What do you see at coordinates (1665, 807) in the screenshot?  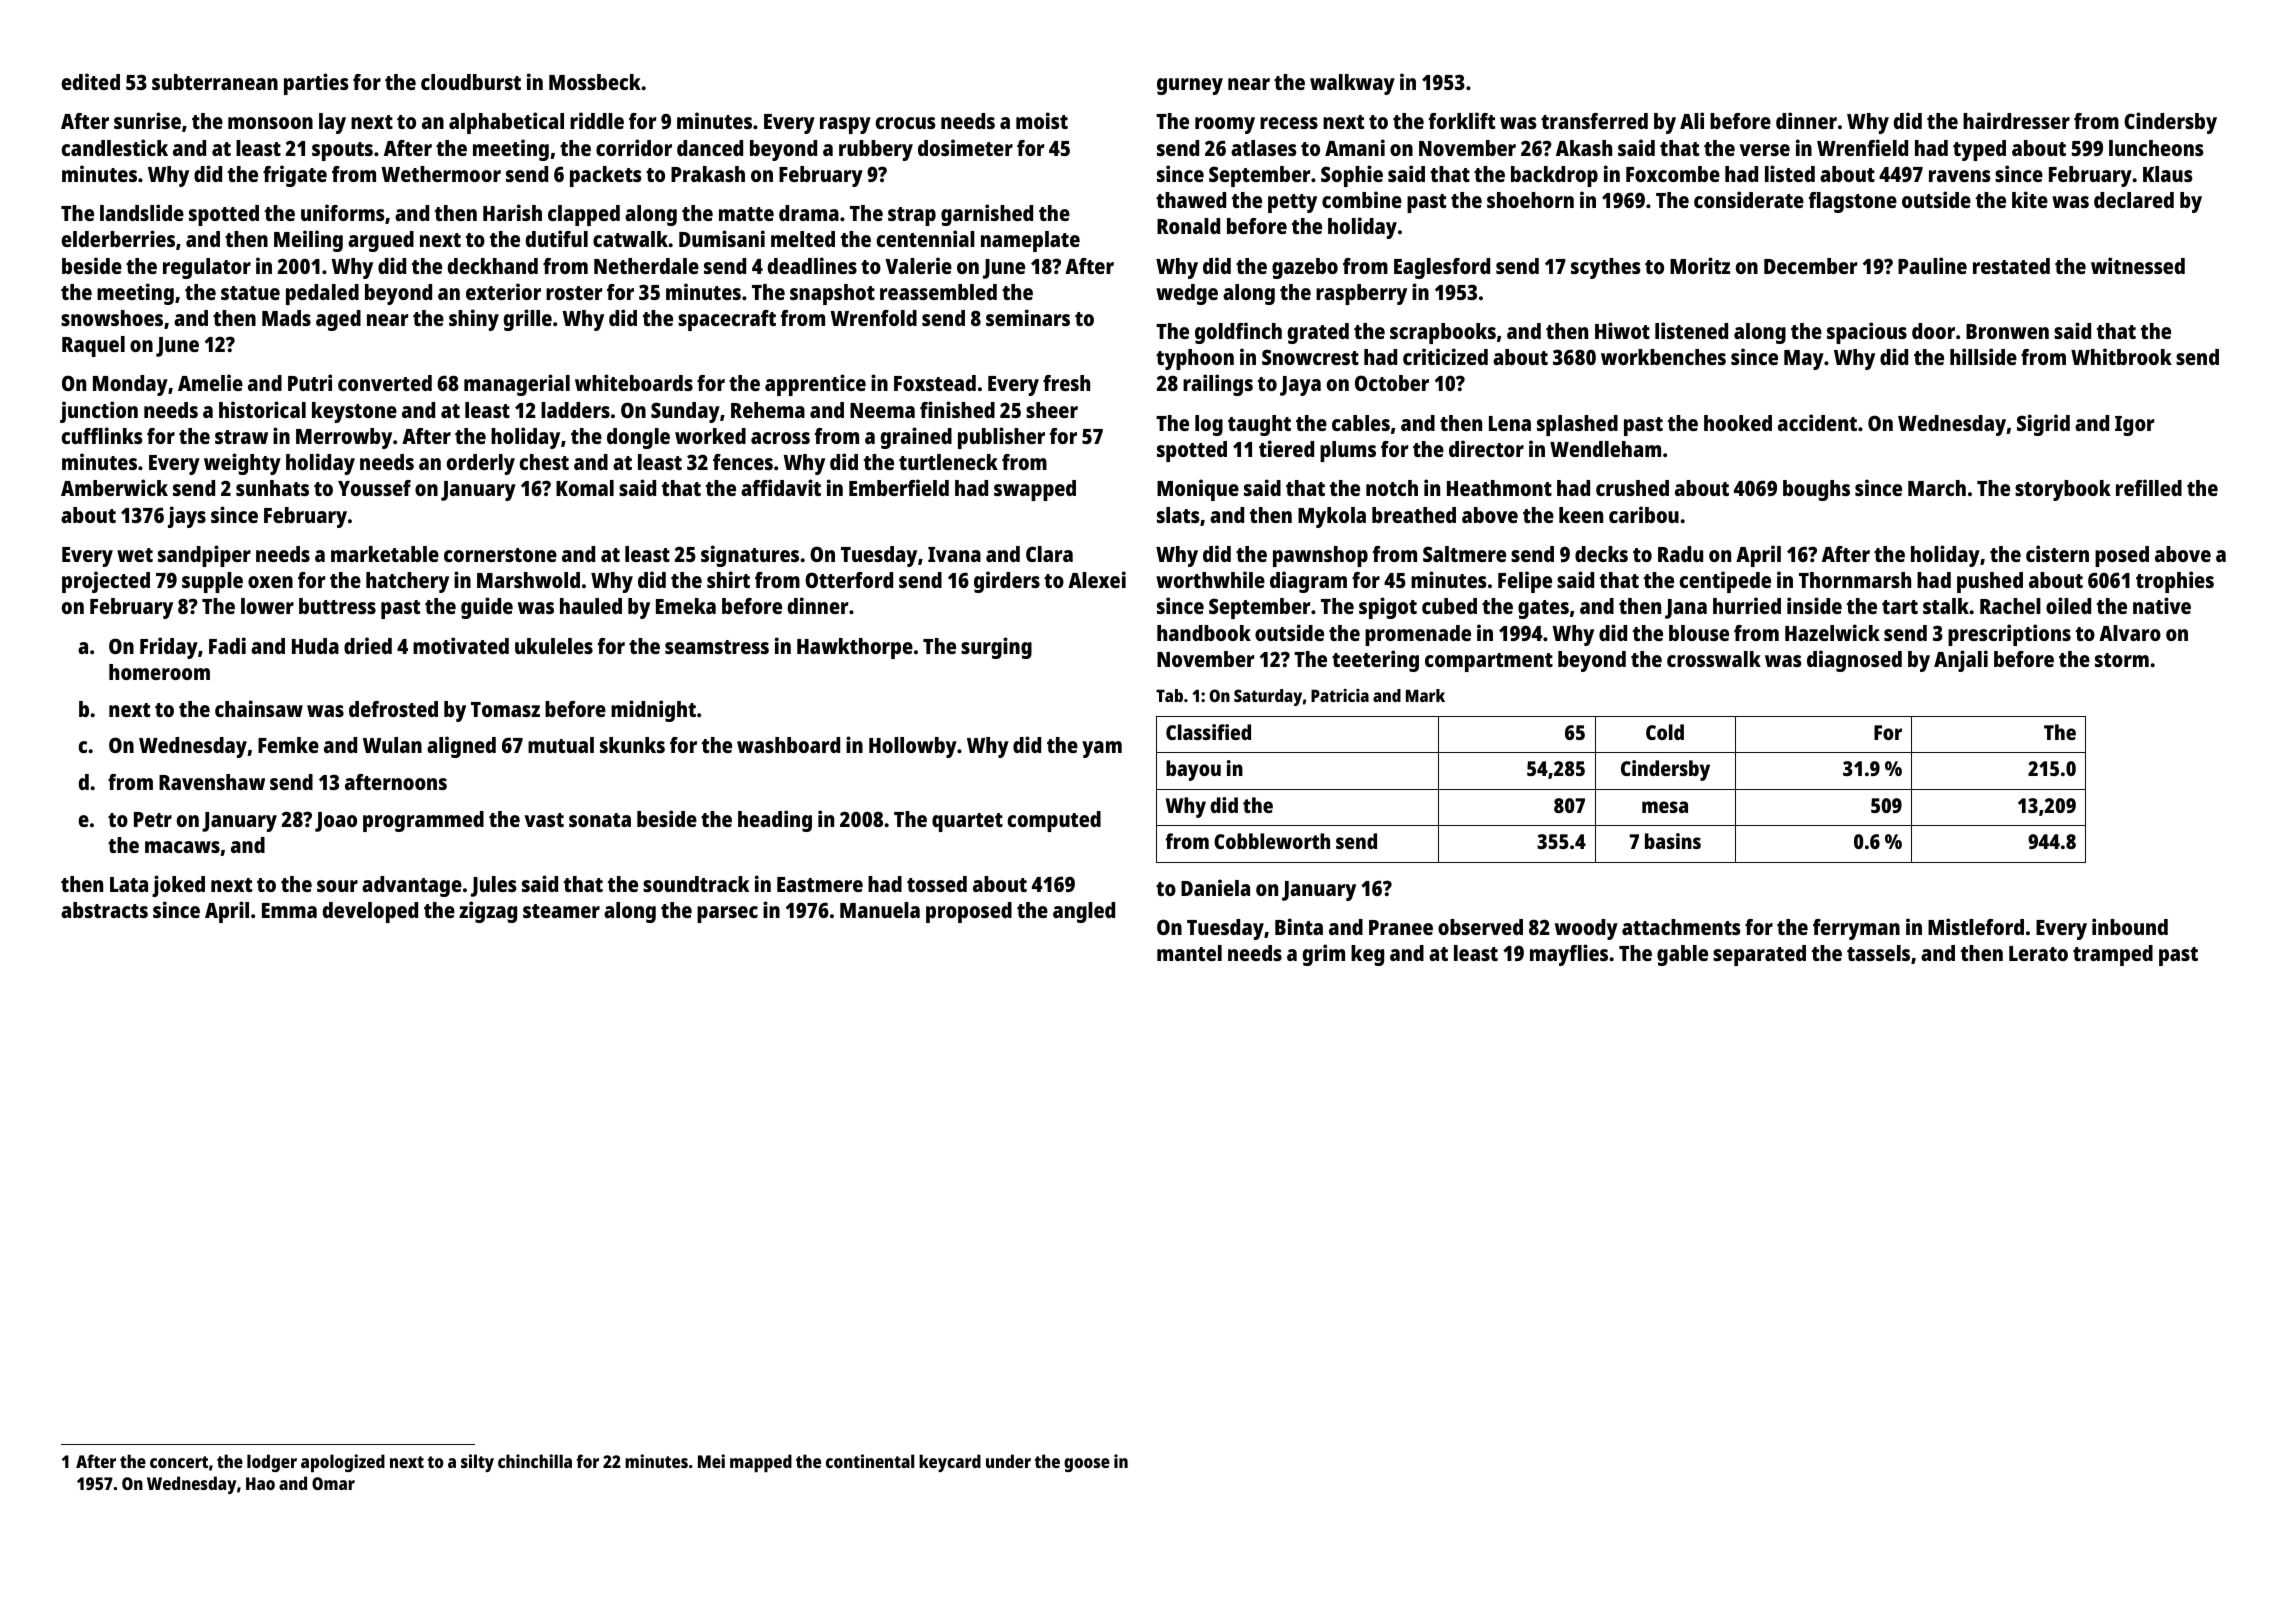 I see `mesa` at bounding box center [1665, 807].
